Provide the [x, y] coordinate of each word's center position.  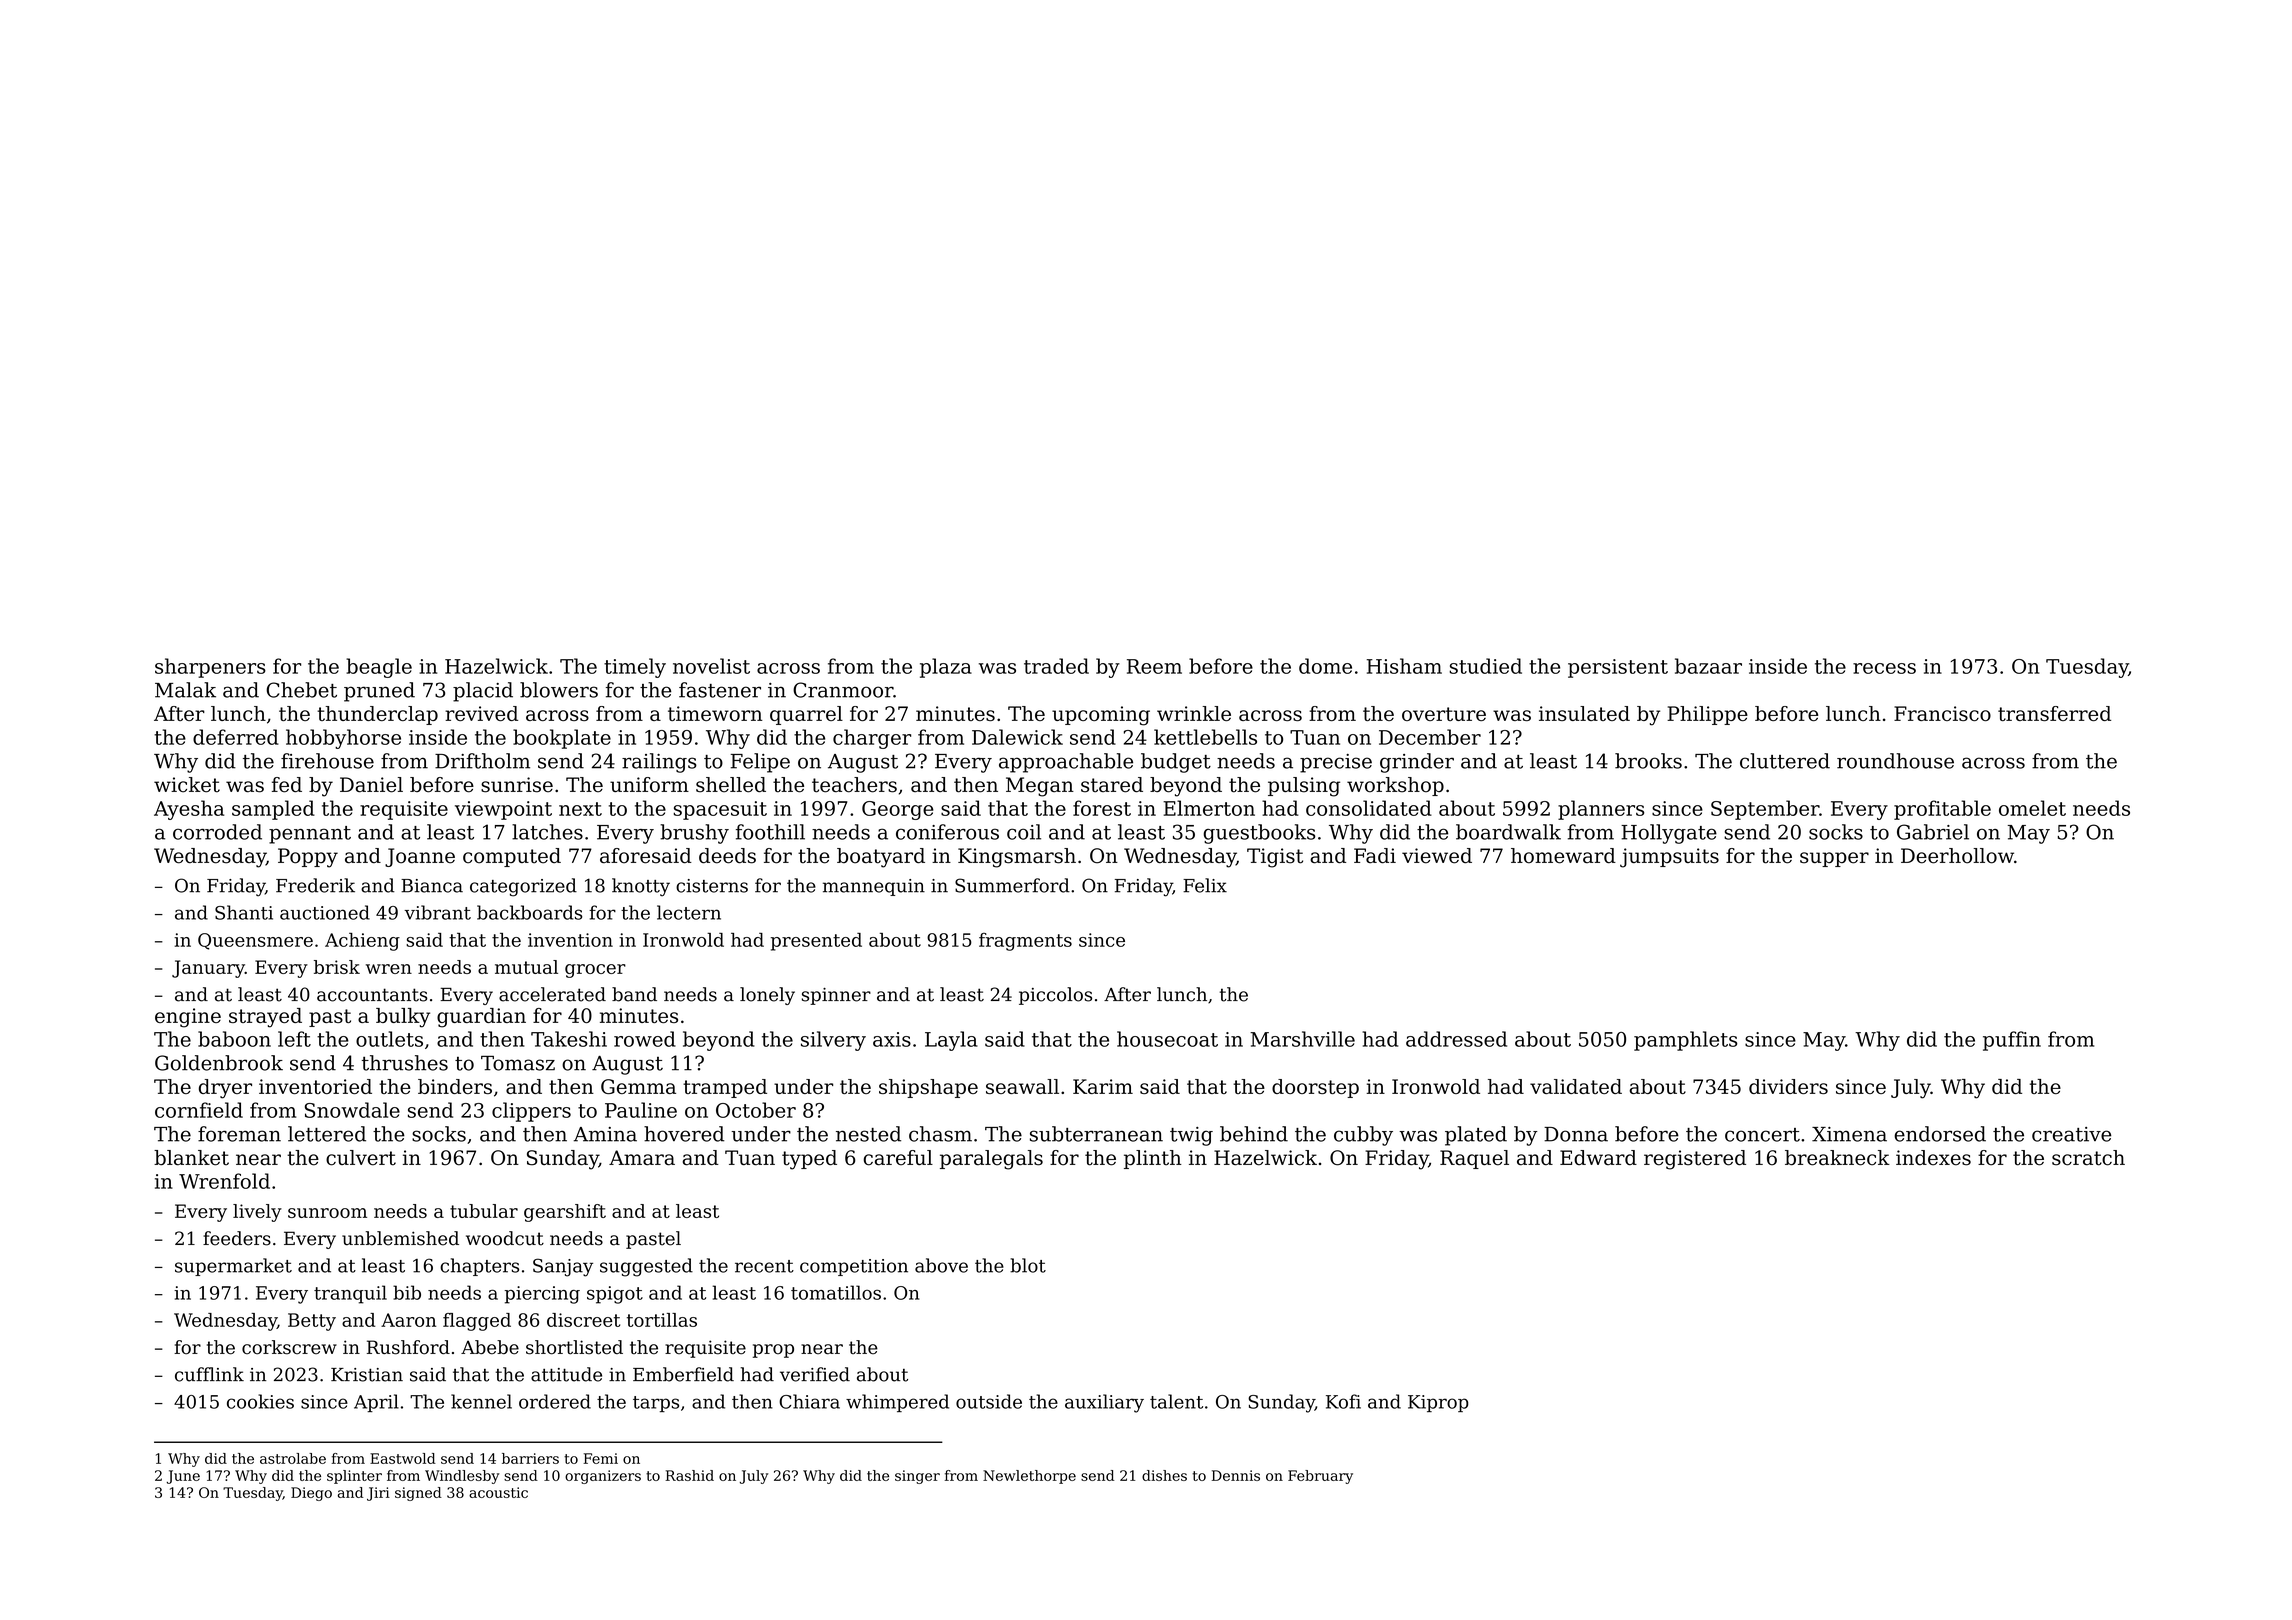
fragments [1025, 942]
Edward [1598, 1158]
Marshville [1302, 1039]
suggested [646, 1267]
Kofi [1343, 1401]
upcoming [1101, 716]
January [208, 969]
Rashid [689, 1475]
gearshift [565, 1213]
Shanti [244, 912]
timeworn [715, 713]
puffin [2012, 1041]
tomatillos [836, 1292]
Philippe [1707, 715]
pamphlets [1685, 1041]
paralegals [991, 1160]
